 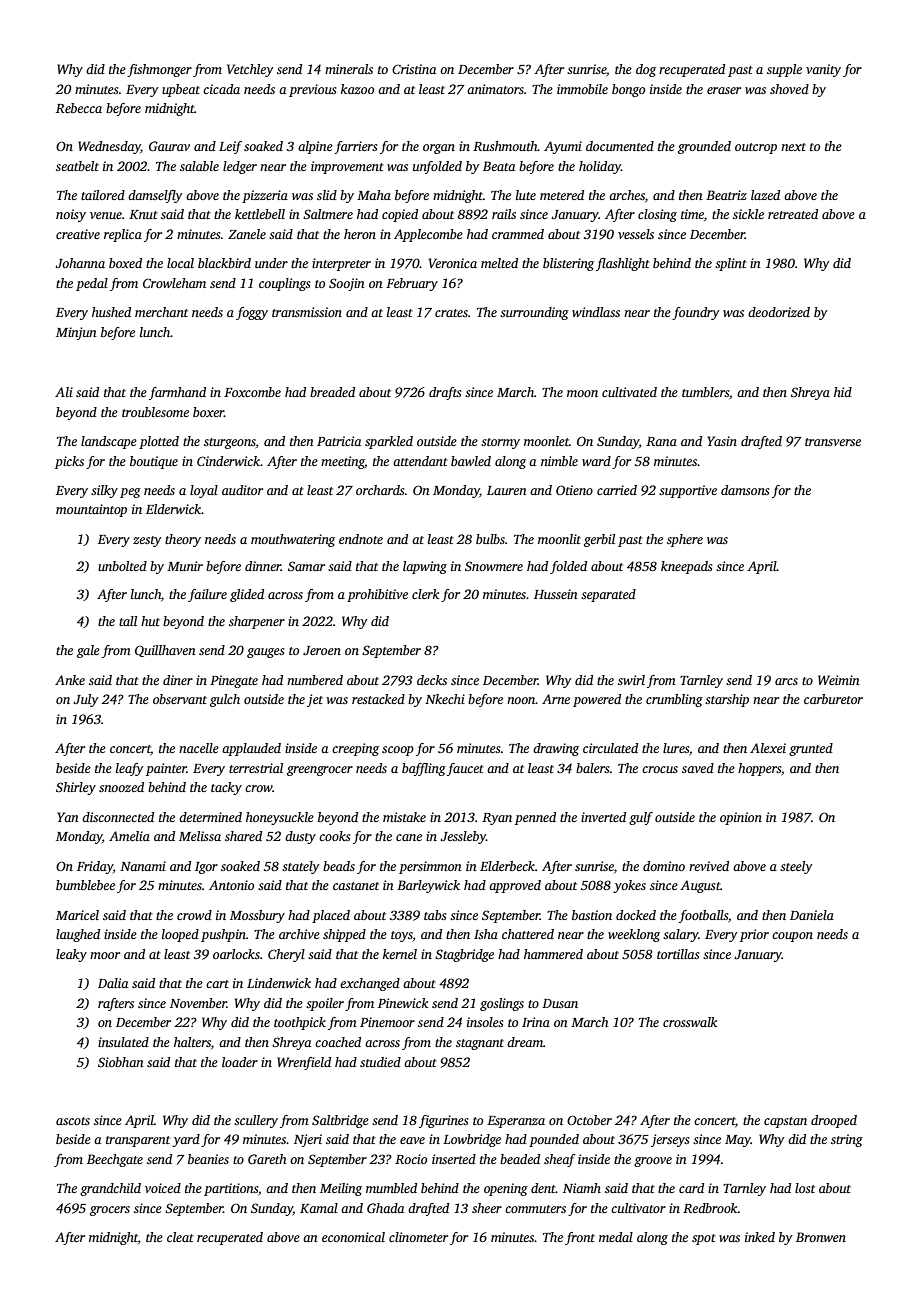 I want to click on next, so click(x=793, y=147).
